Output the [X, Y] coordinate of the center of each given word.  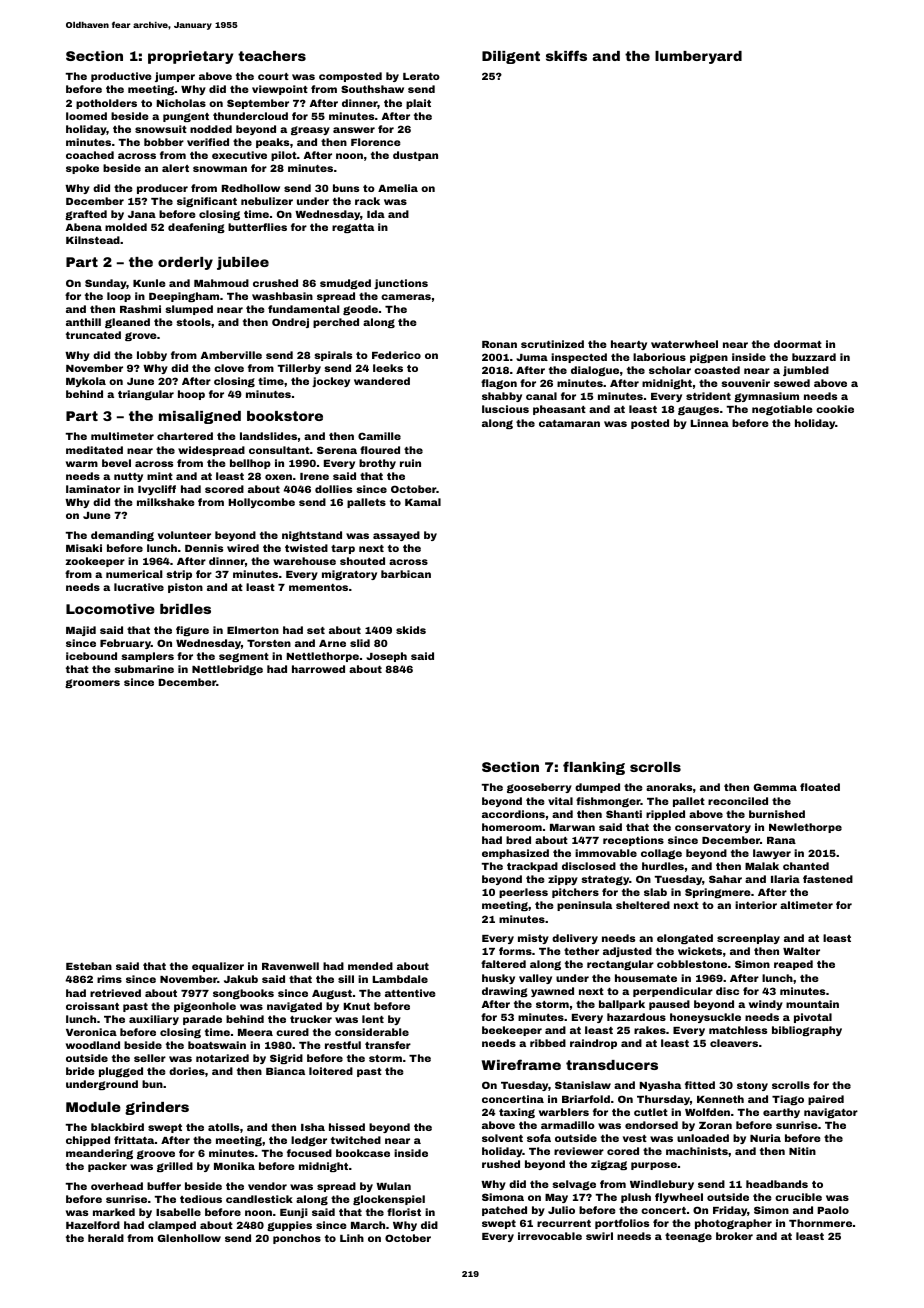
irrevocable [550, 1236]
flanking [594, 768]
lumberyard [698, 57]
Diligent [511, 57]
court [273, 76]
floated [820, 787]
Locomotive [110, 609]
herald [106, 1238]
